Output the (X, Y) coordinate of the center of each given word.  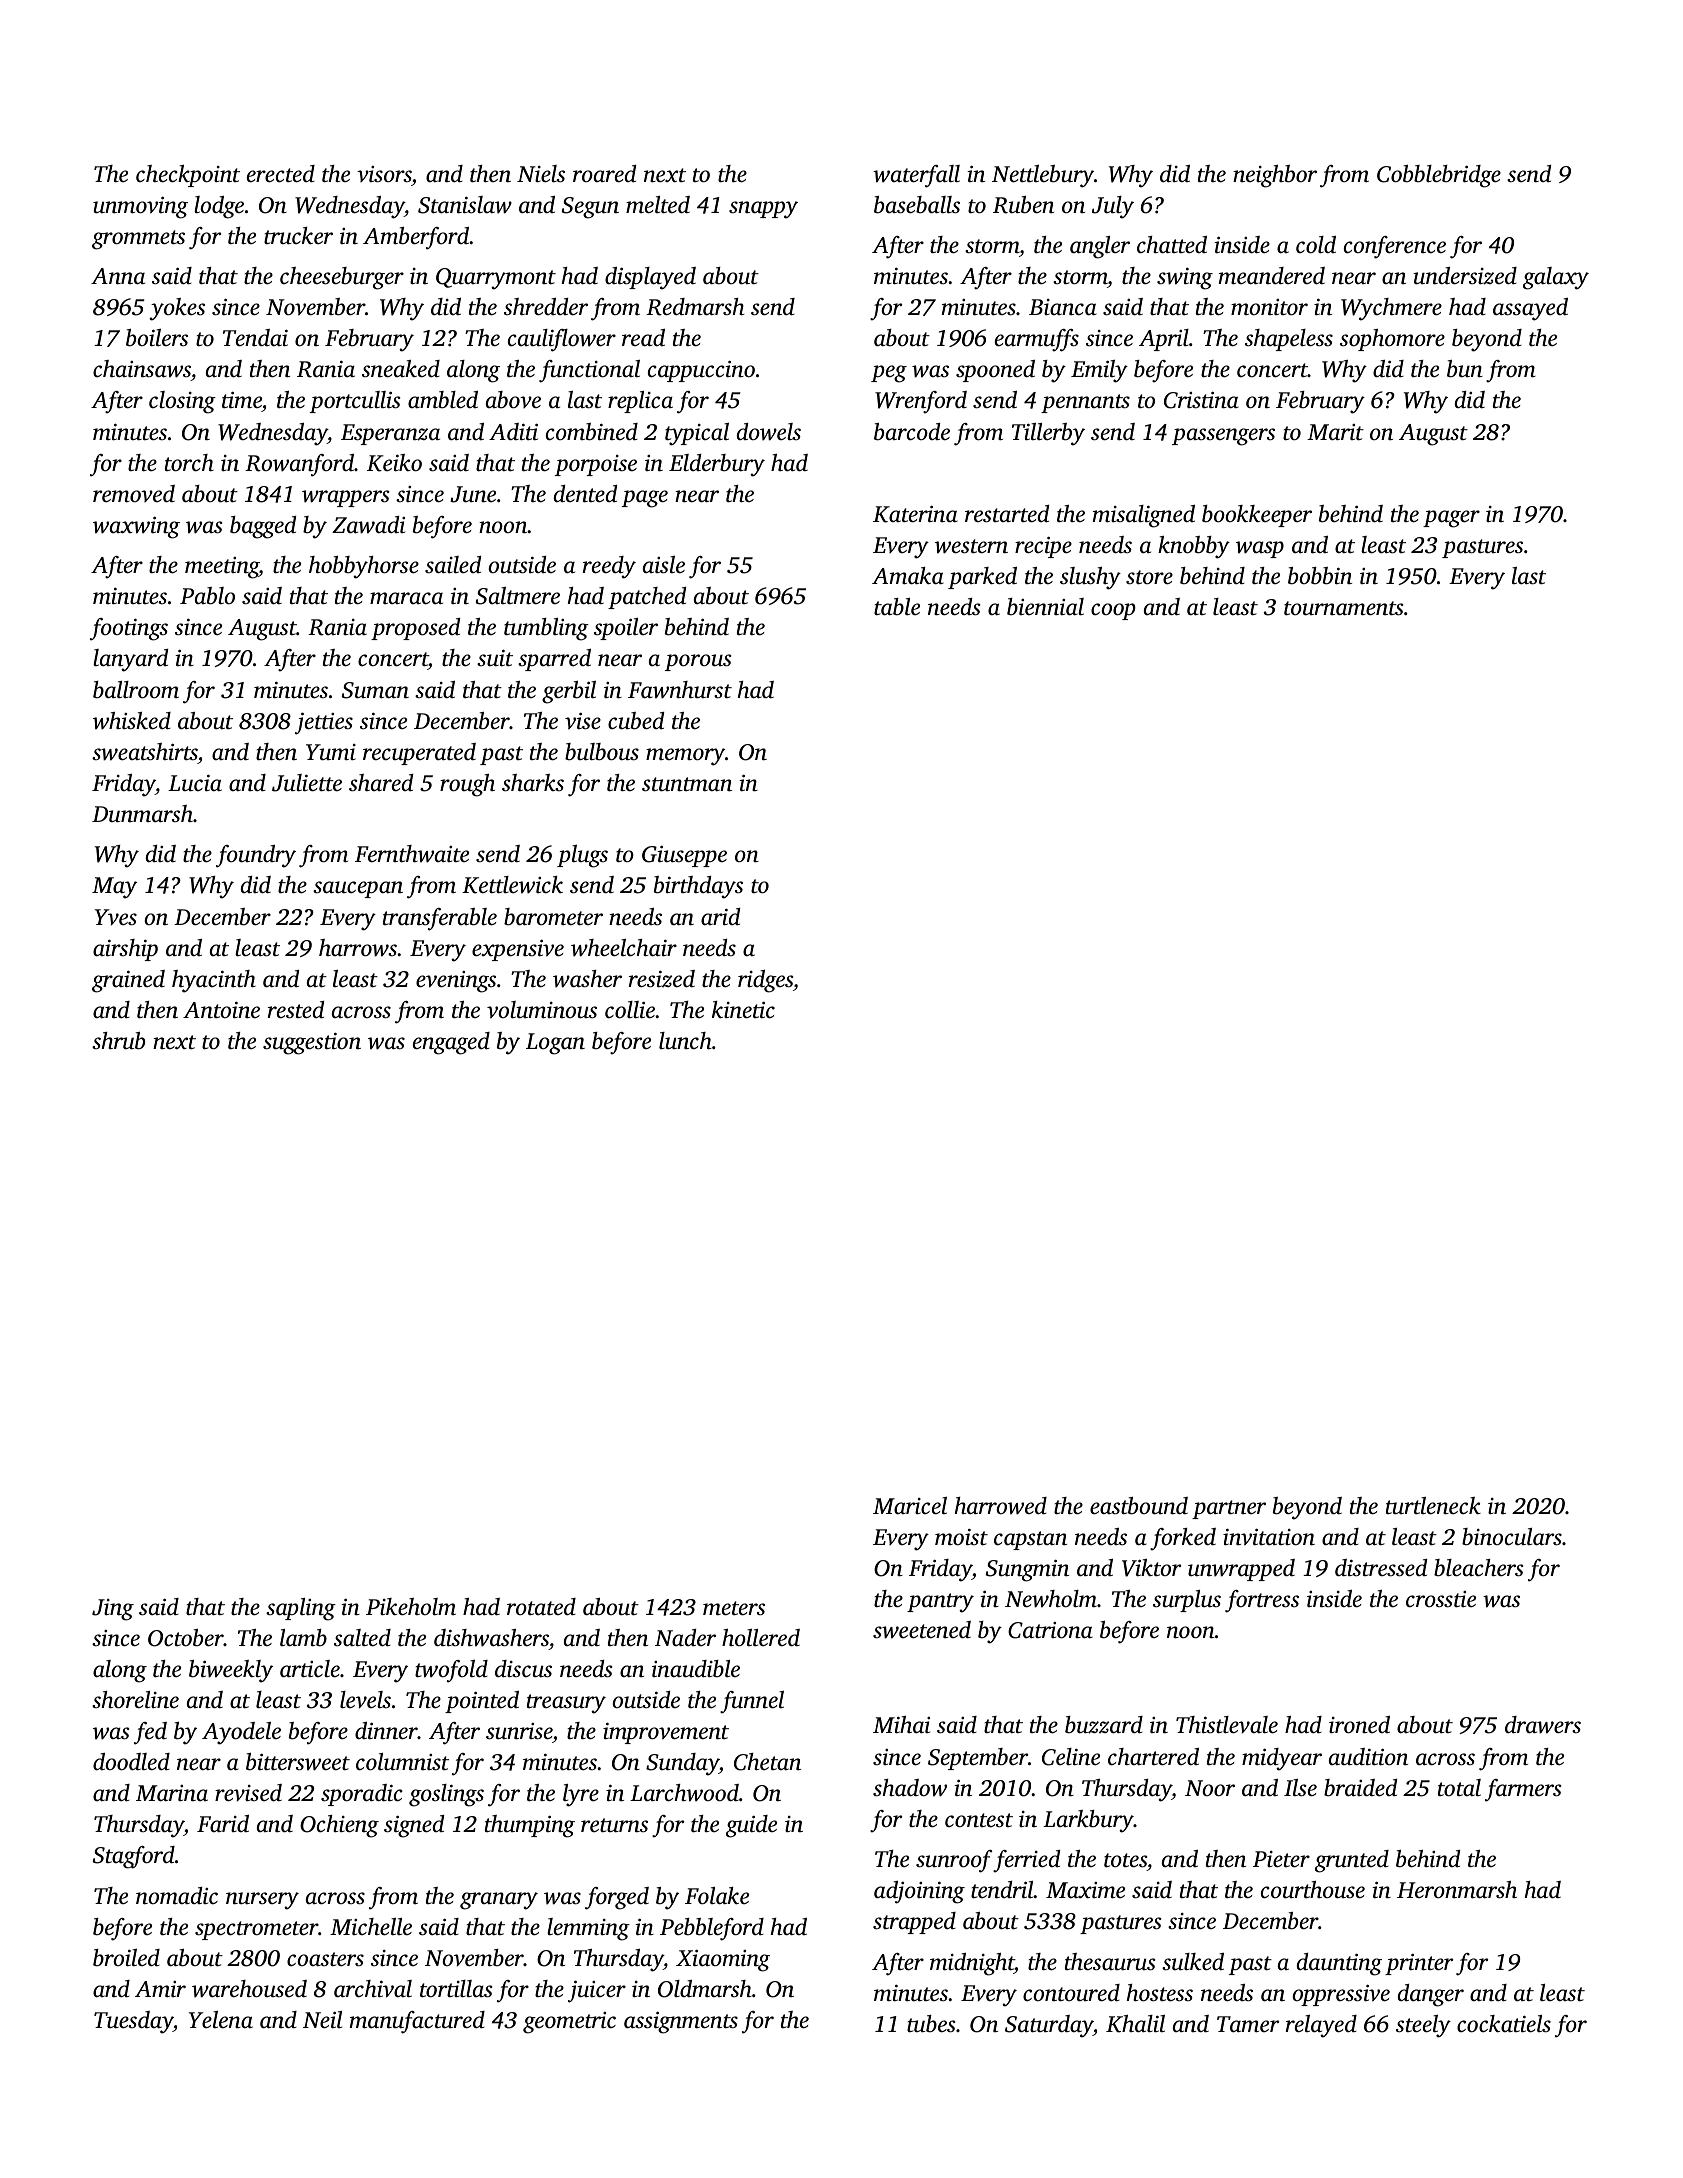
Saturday (1049, 2026)
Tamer (1248, 2024)
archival (373, 1989)
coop (1113, 611)
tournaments (1343, 608)
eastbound (1139, 1506)
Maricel (910, 1506)
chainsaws (142, 370)
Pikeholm (411, 1607)
